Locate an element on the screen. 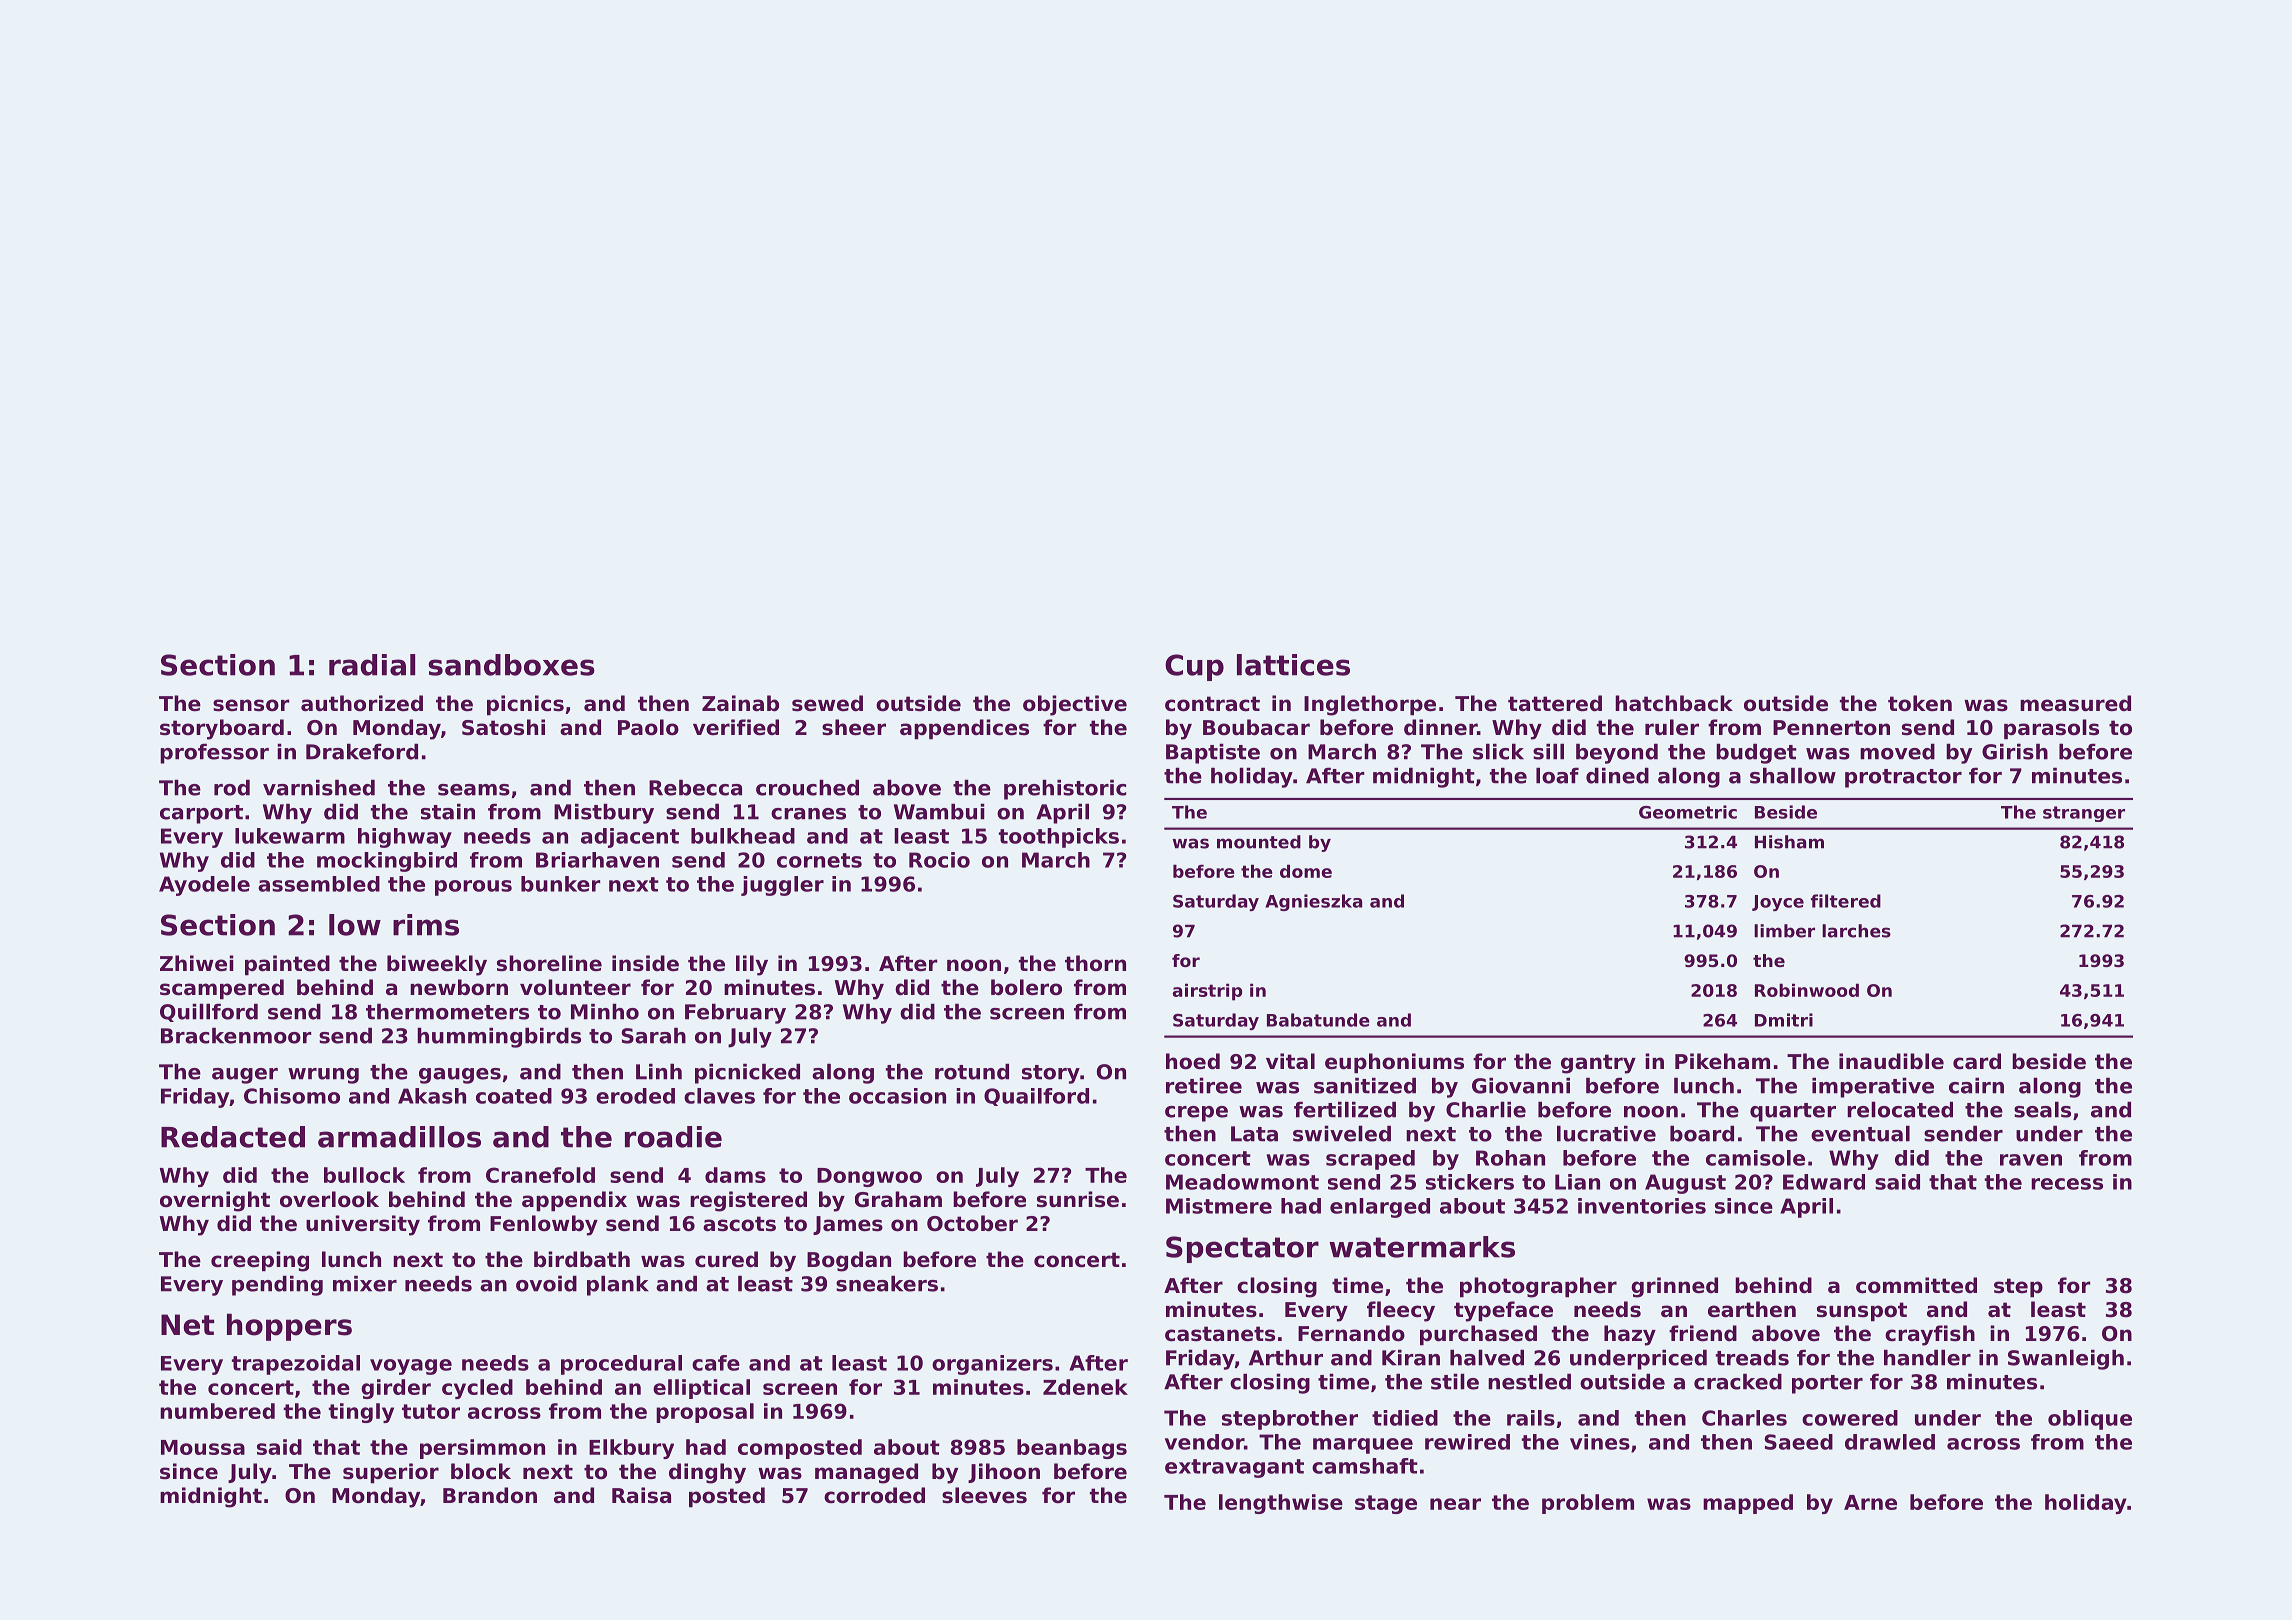 This screenshot has width=2292, height=1620. lucrative is located at coordinates (1606, 1133).
